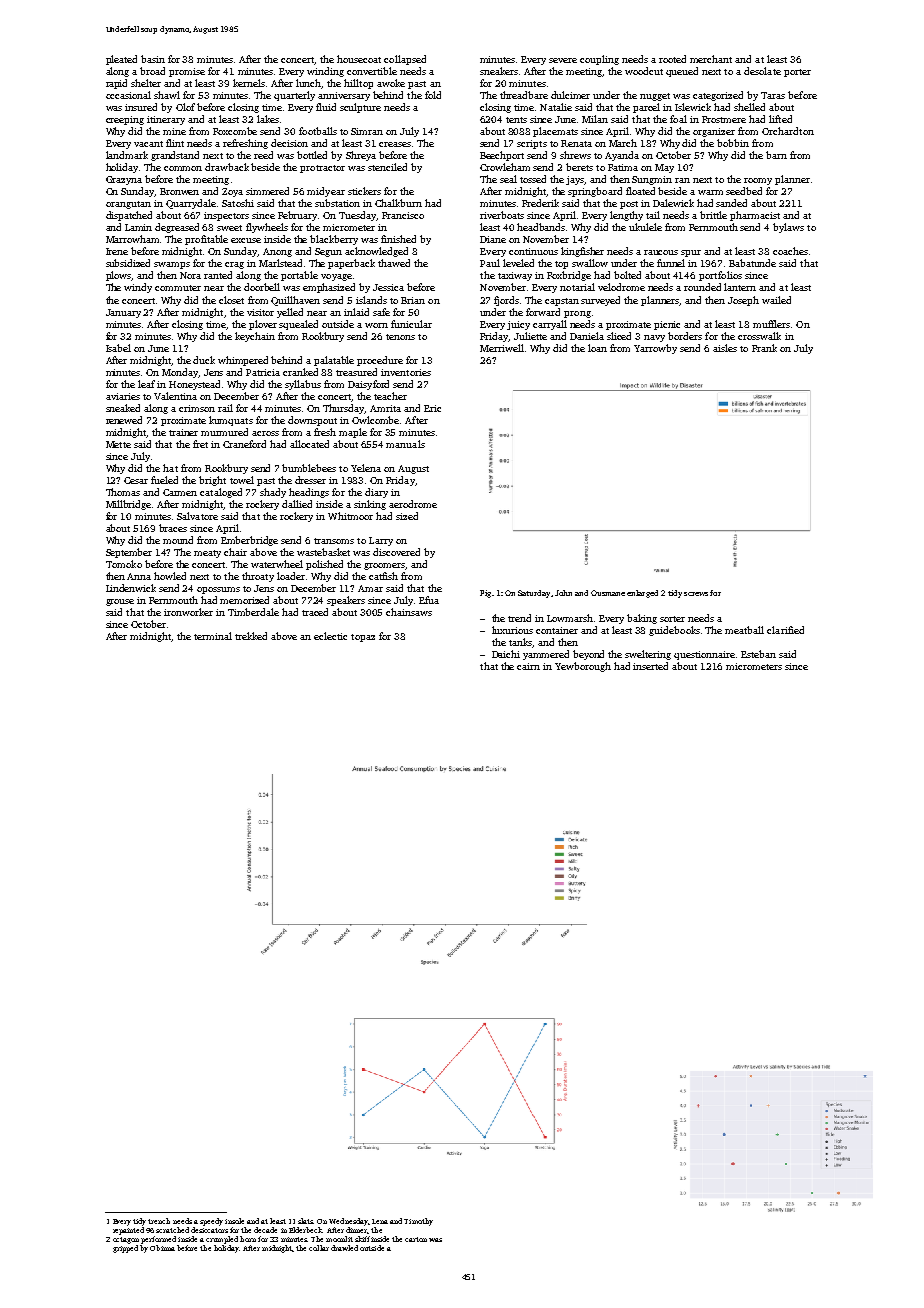 The height and width of the screenshot is (1308, 924). What do you see at coordinates (306, 1230) in the screenshot?
I see `Elderbeck` at bounding box center [306, 1230].
